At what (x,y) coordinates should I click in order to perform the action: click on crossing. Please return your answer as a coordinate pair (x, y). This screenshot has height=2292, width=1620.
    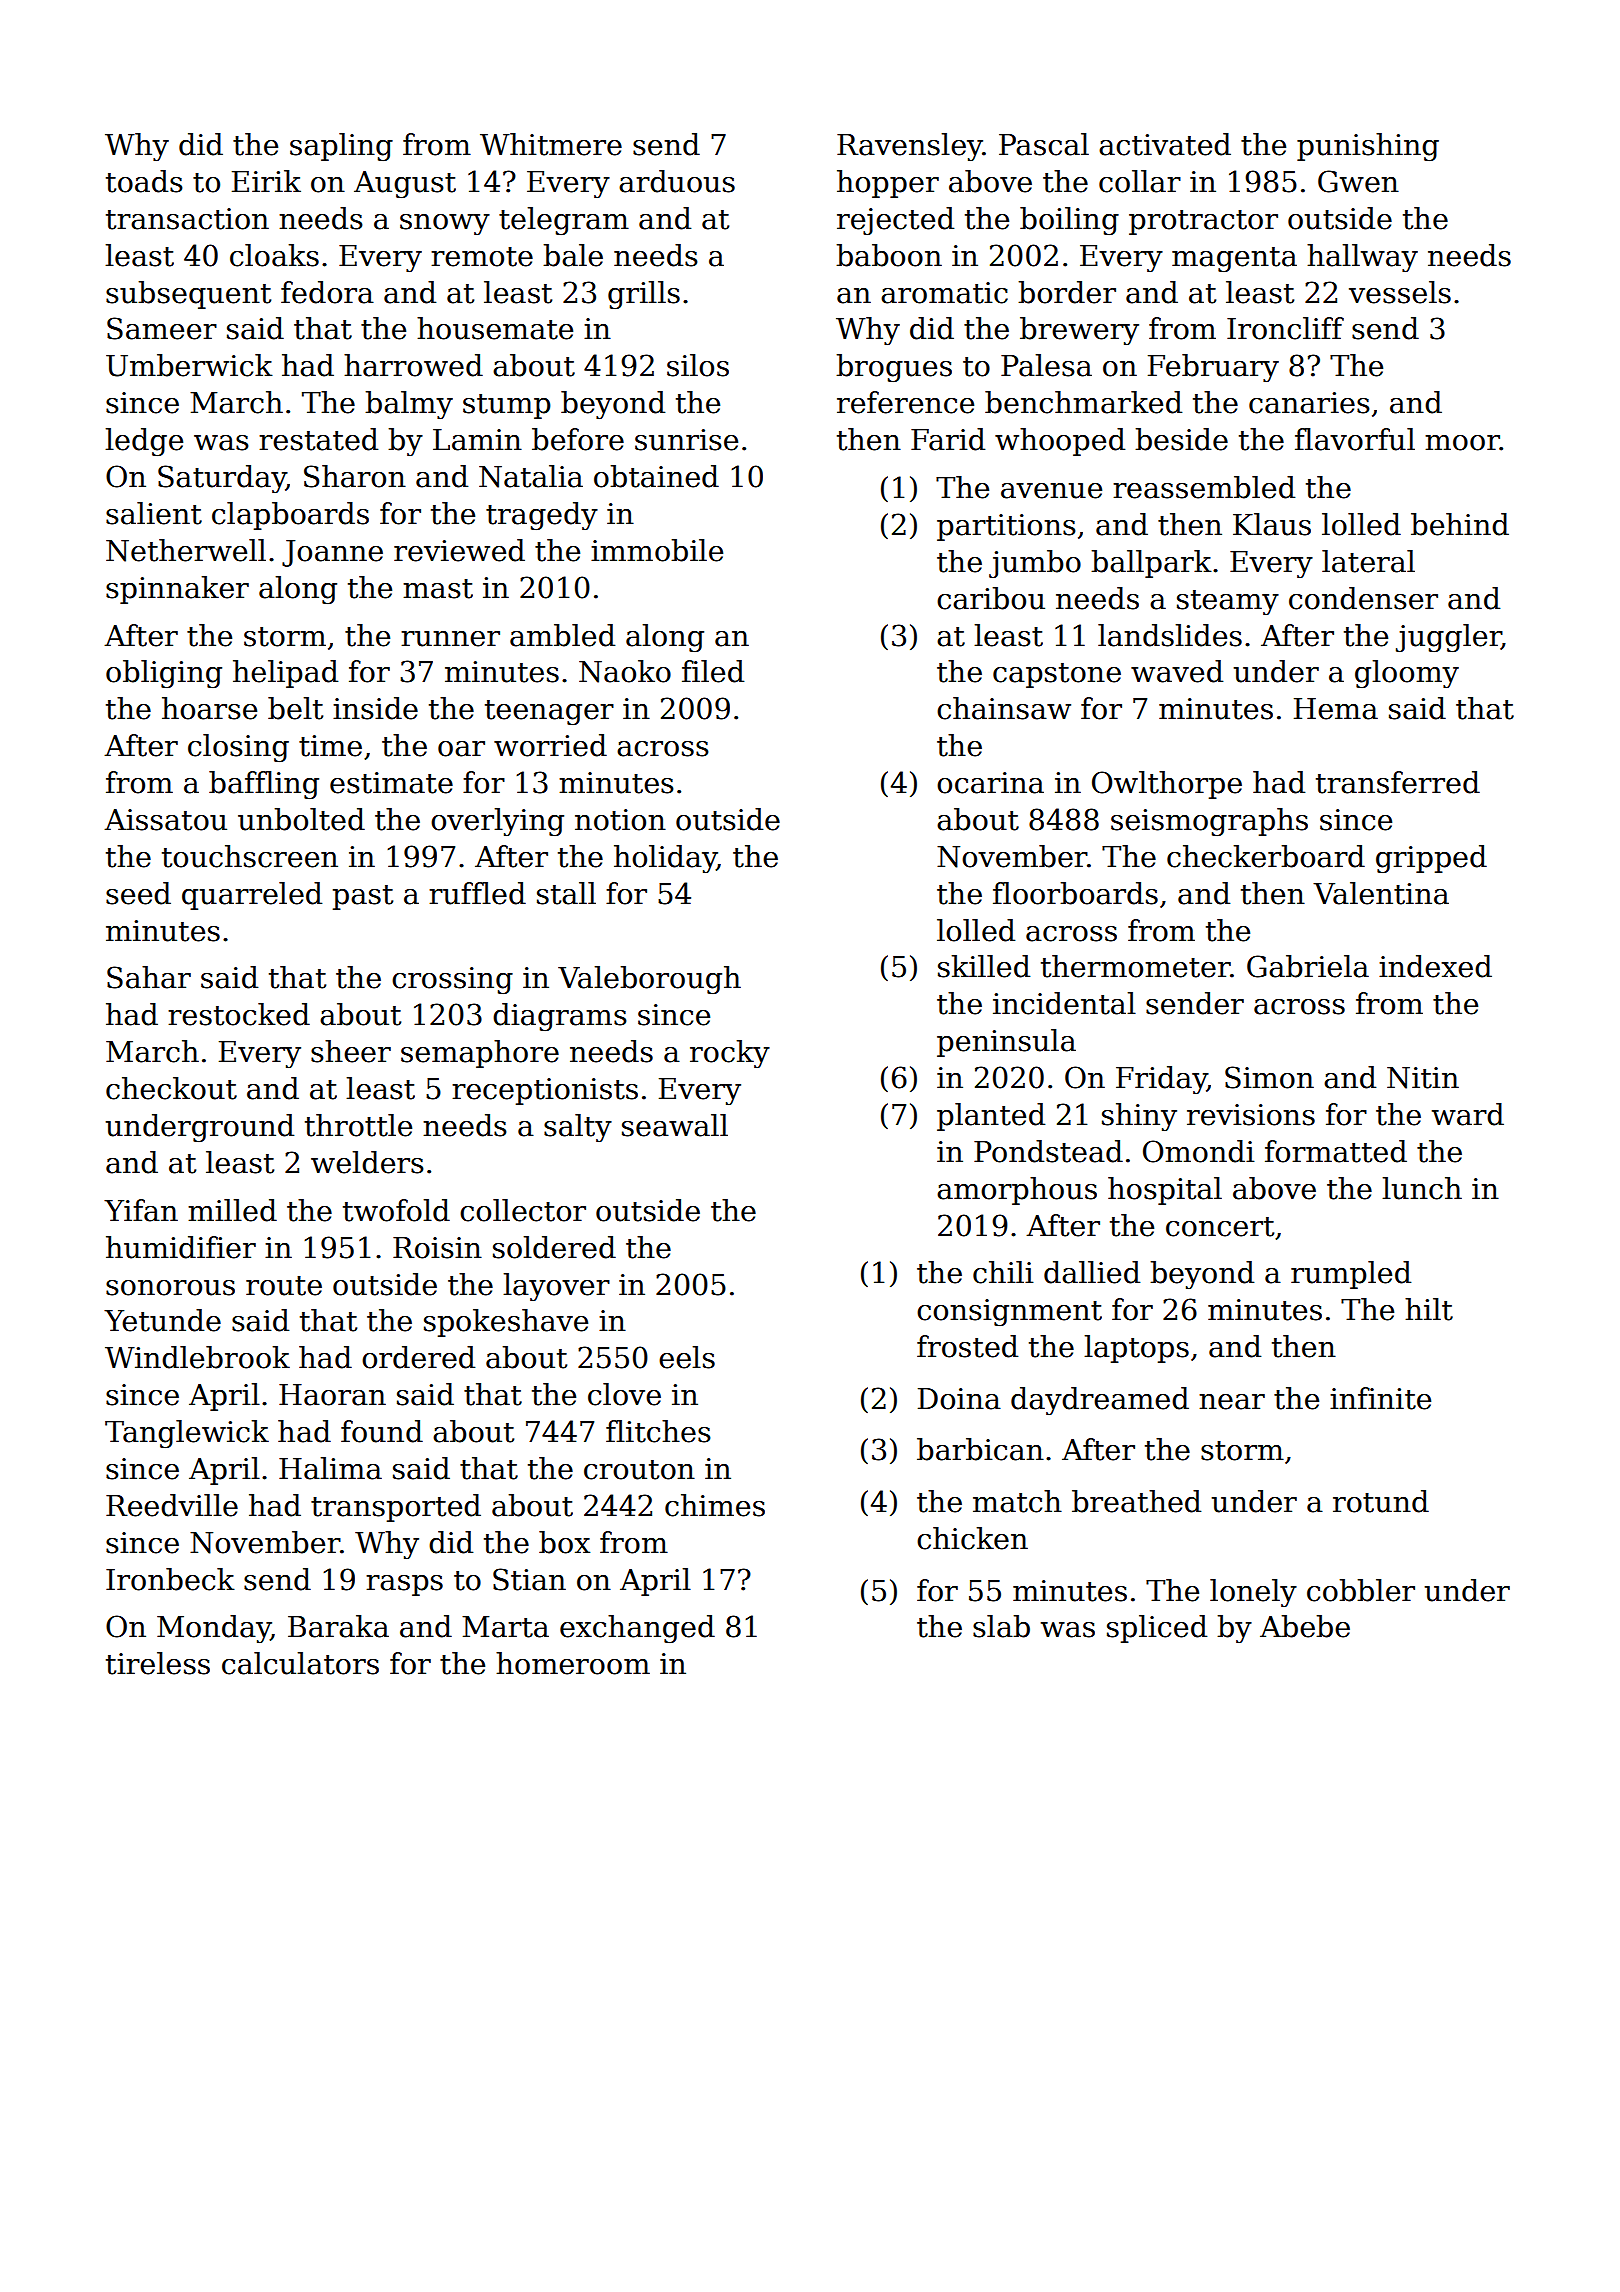
    Looking at the image, I should click on (452, 981).
